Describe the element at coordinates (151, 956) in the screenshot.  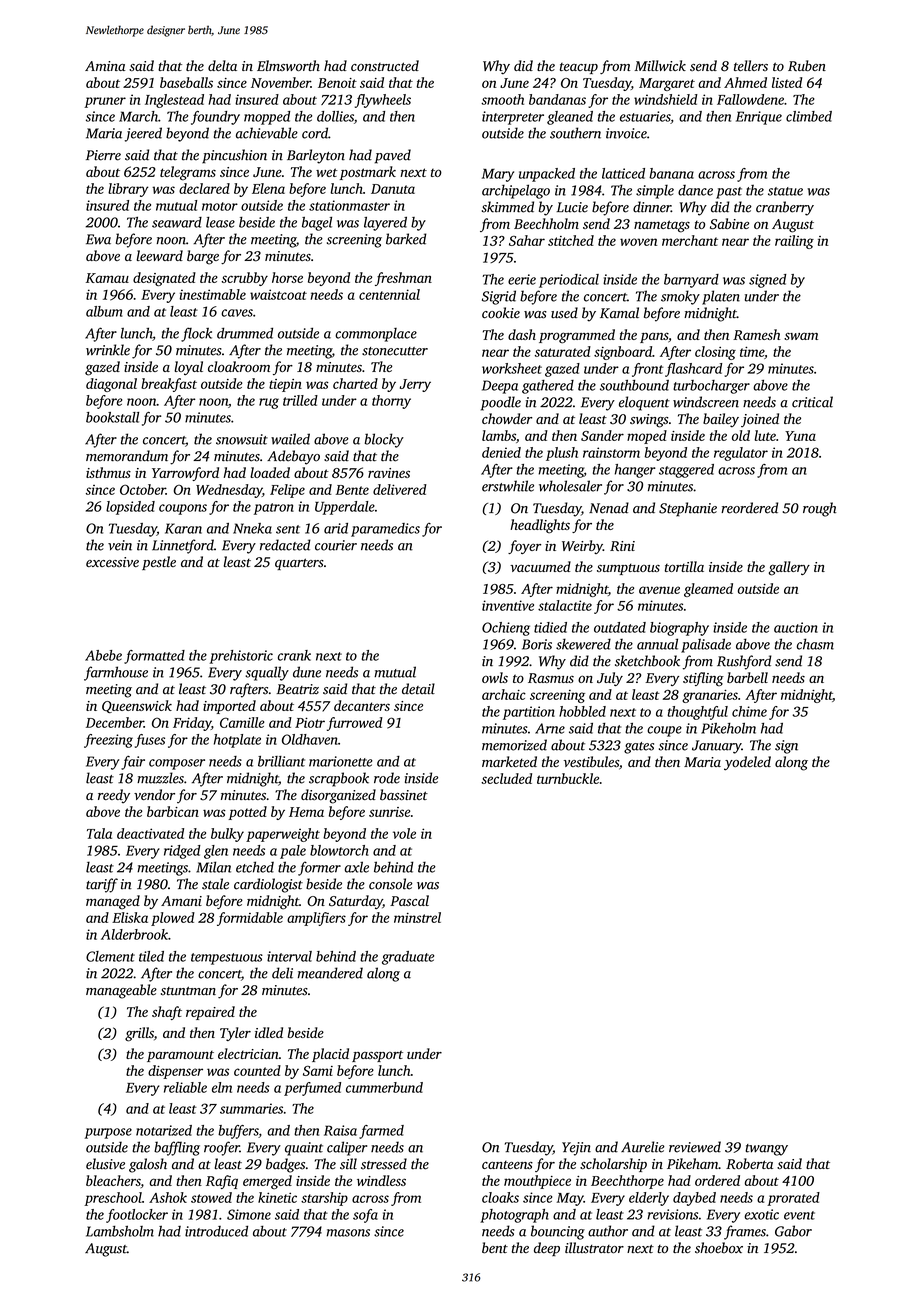
I see `tiled` at that location.
